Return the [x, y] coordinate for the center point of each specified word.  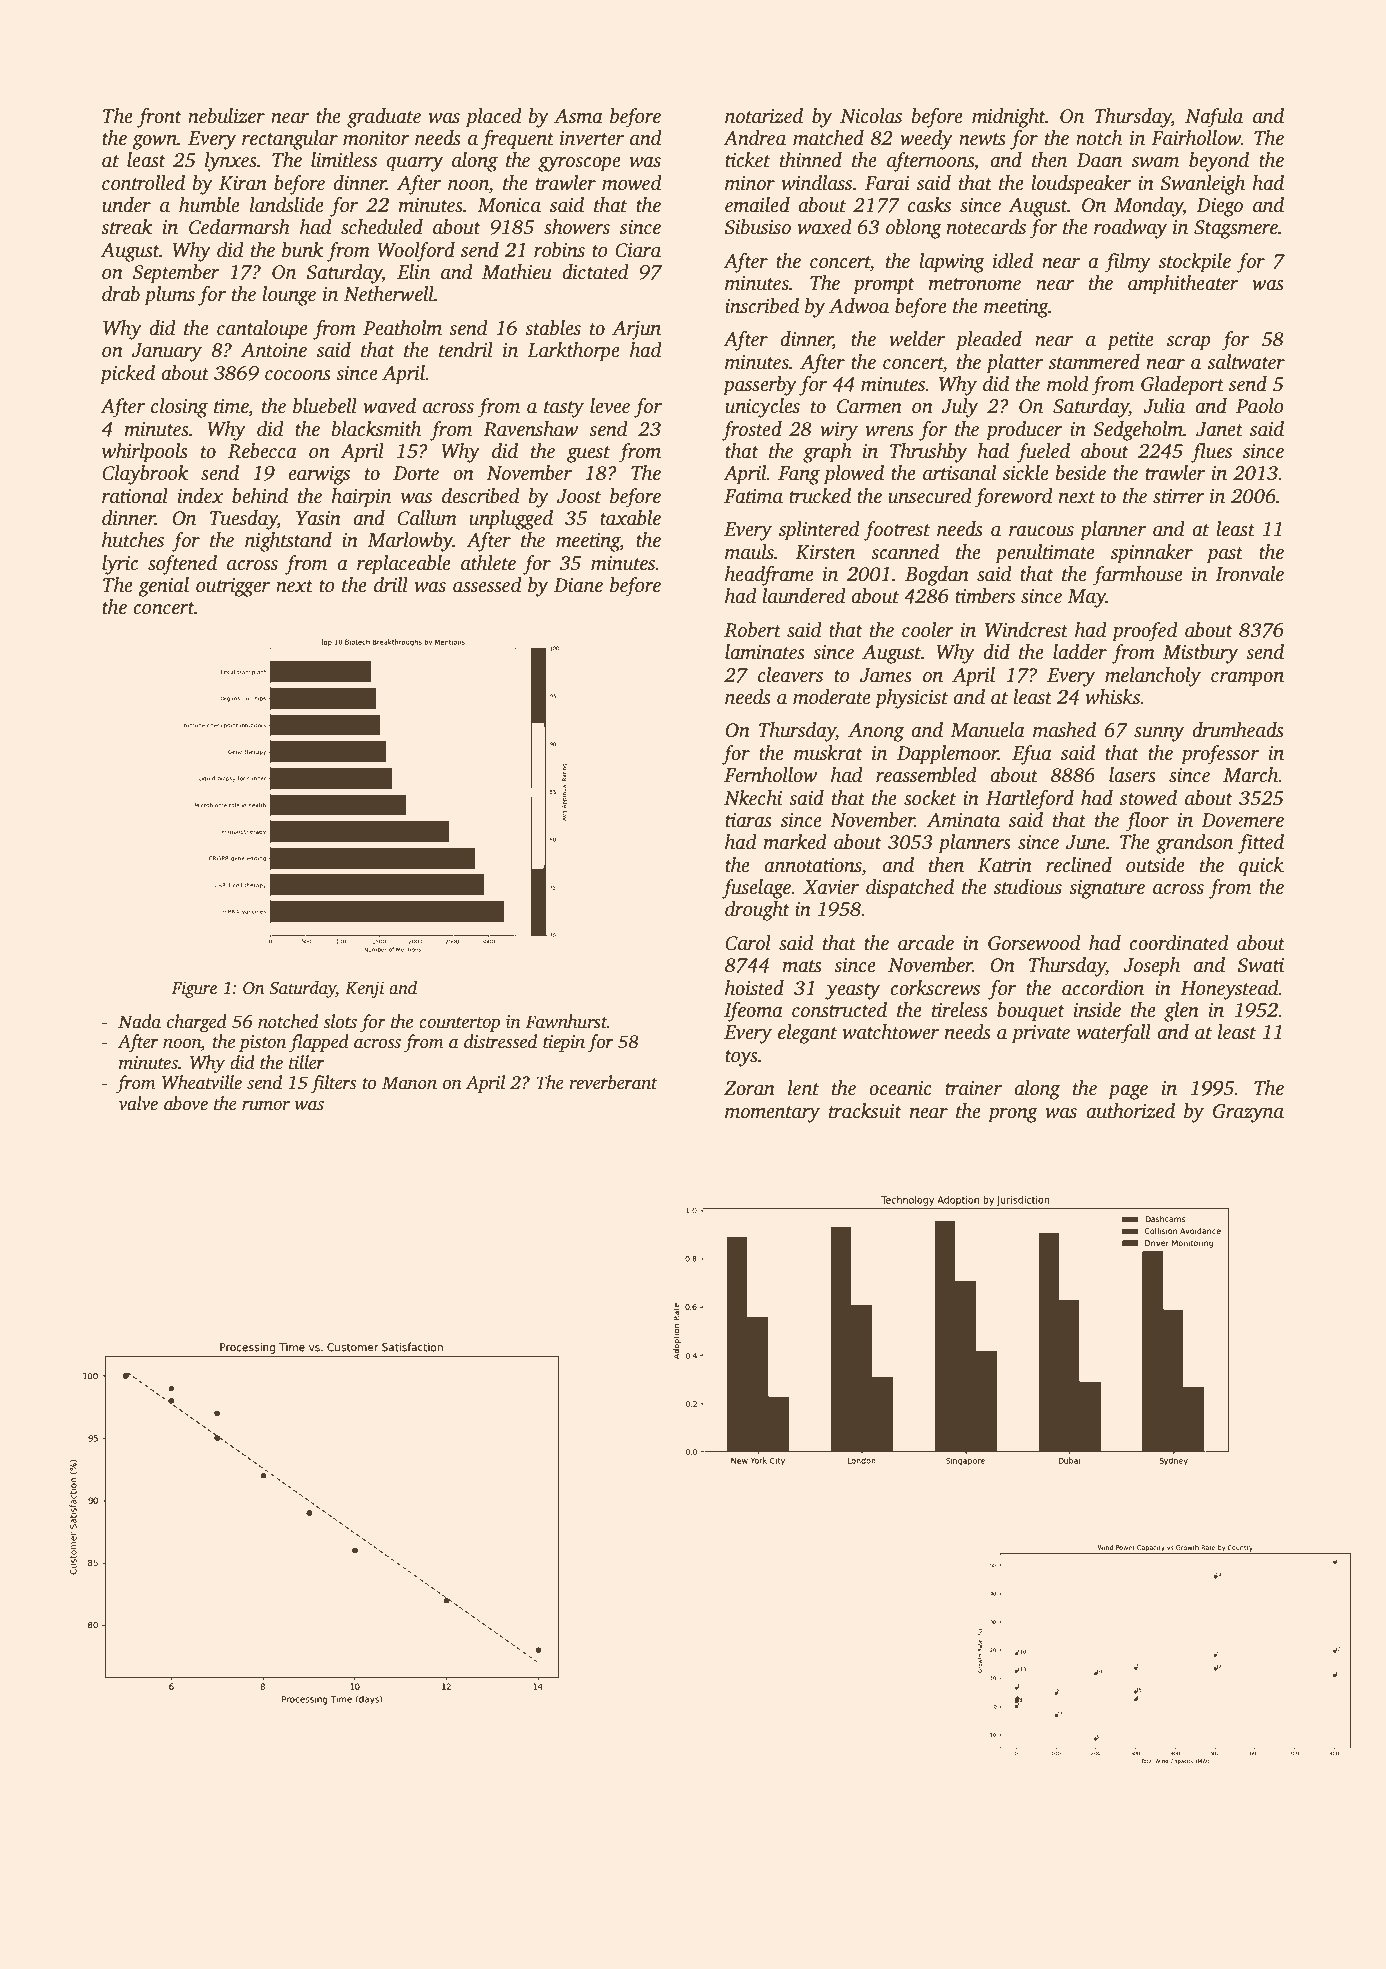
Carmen [869, 406]
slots [340, 1021]
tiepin [564, 1043]
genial [163, 587]
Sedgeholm [1138, 431]
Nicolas [871, 116]
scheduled [382, 227]
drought [757, 911]
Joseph [1151, 967]
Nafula [1214, 118]
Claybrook [145, 475]
